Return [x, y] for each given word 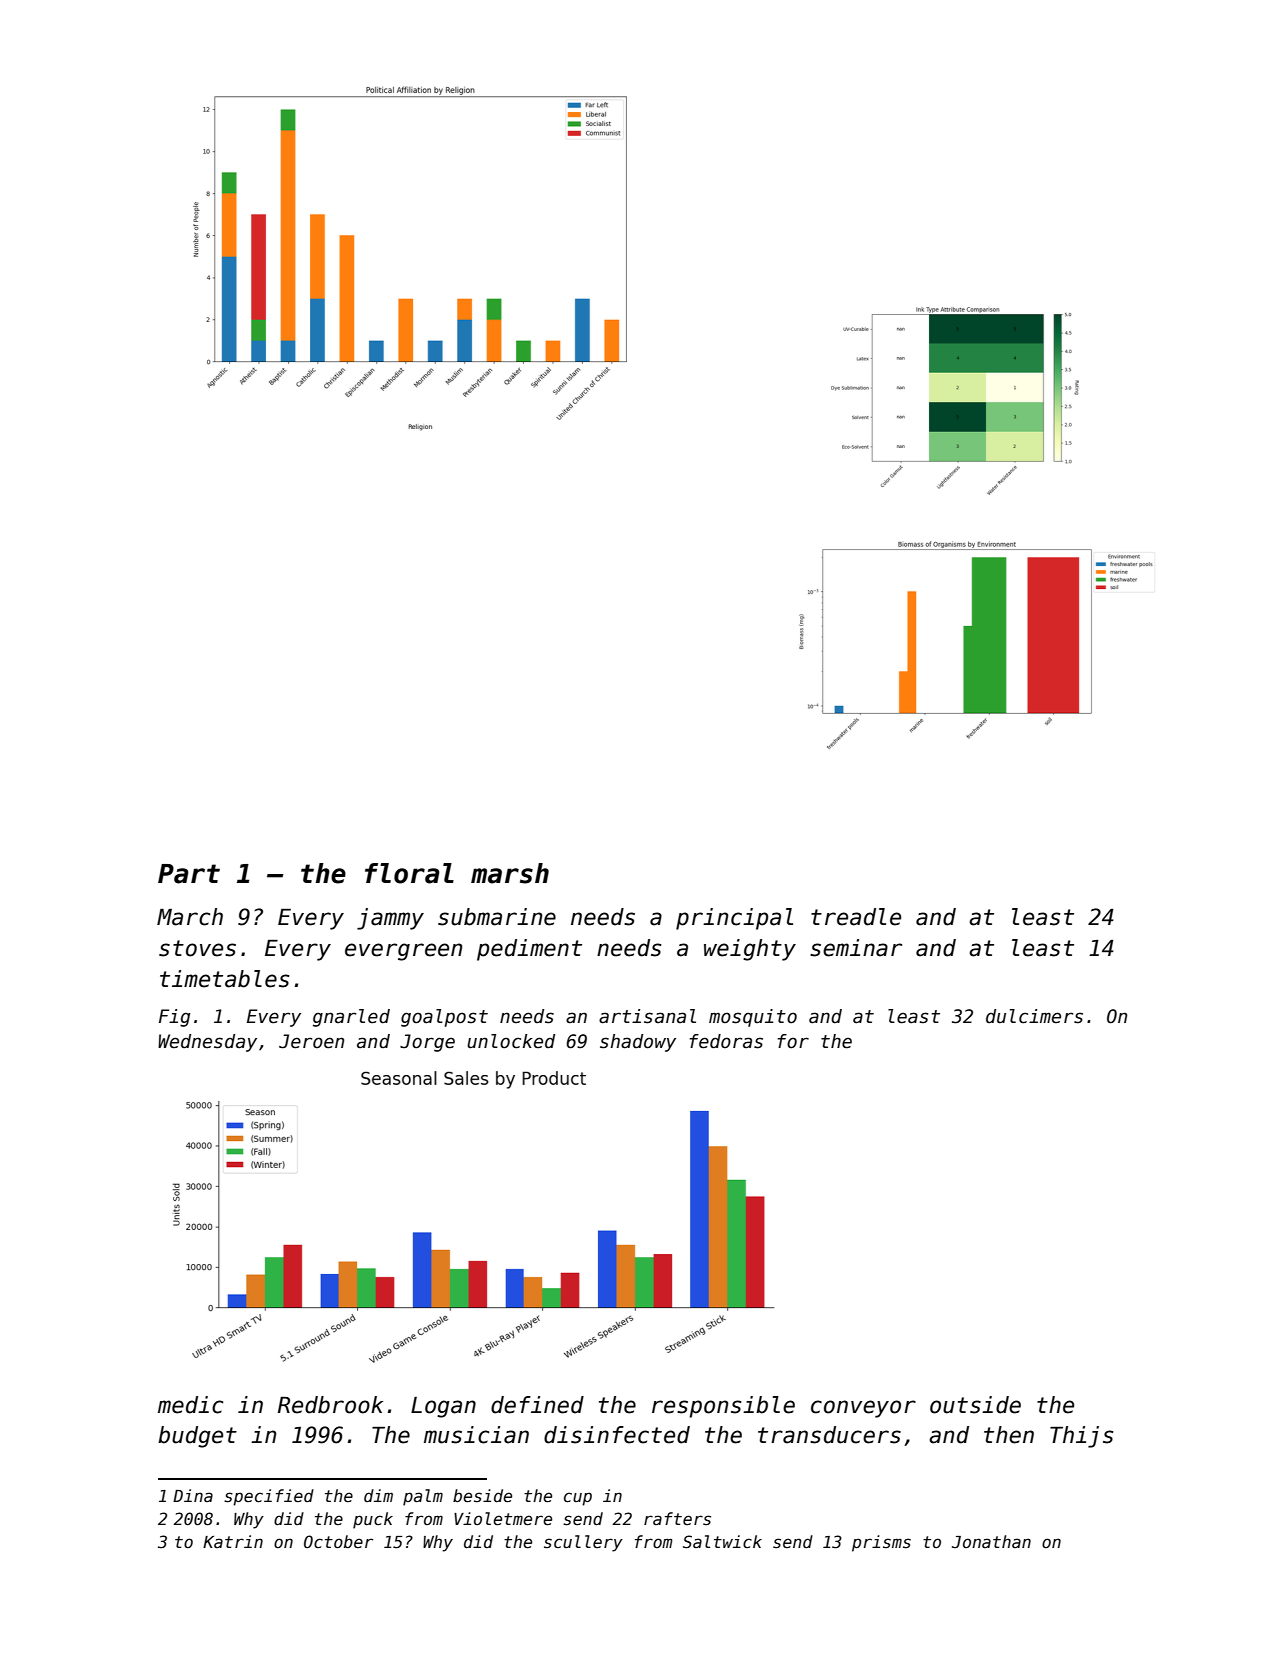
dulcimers [1034, 1016]
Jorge [427, 1043]
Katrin [233, 1541]
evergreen [403, 952]
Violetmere [503, 1519]
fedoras [726, 1041]
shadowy [638, 1043]
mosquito [753, 1018]
